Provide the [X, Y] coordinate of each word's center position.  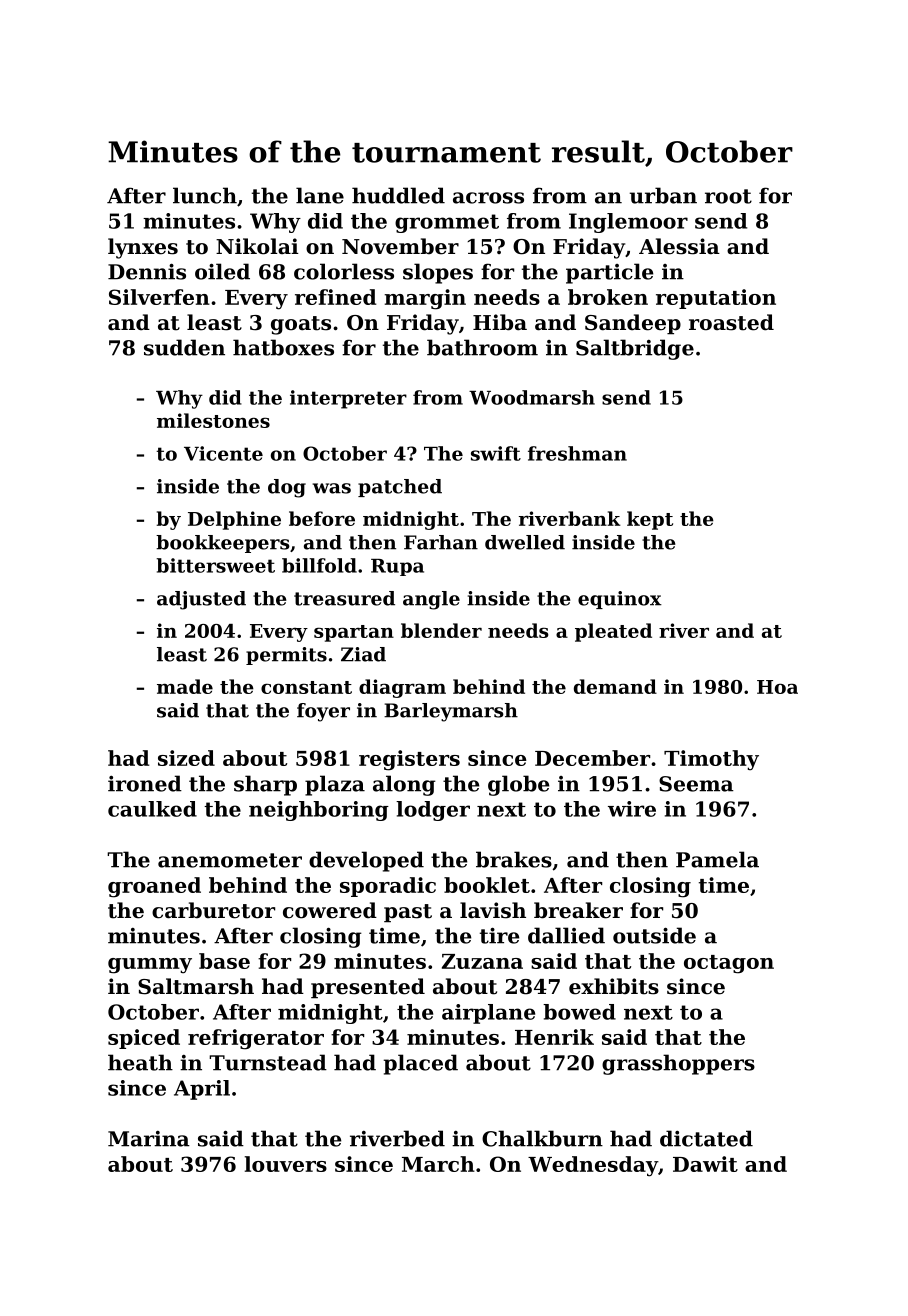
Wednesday [593, 1166]
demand [615, 686]
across [488, 198]
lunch [205, 195]
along [404, 785]
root [728, 196]
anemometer [230, 860]
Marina [149, 1139]
